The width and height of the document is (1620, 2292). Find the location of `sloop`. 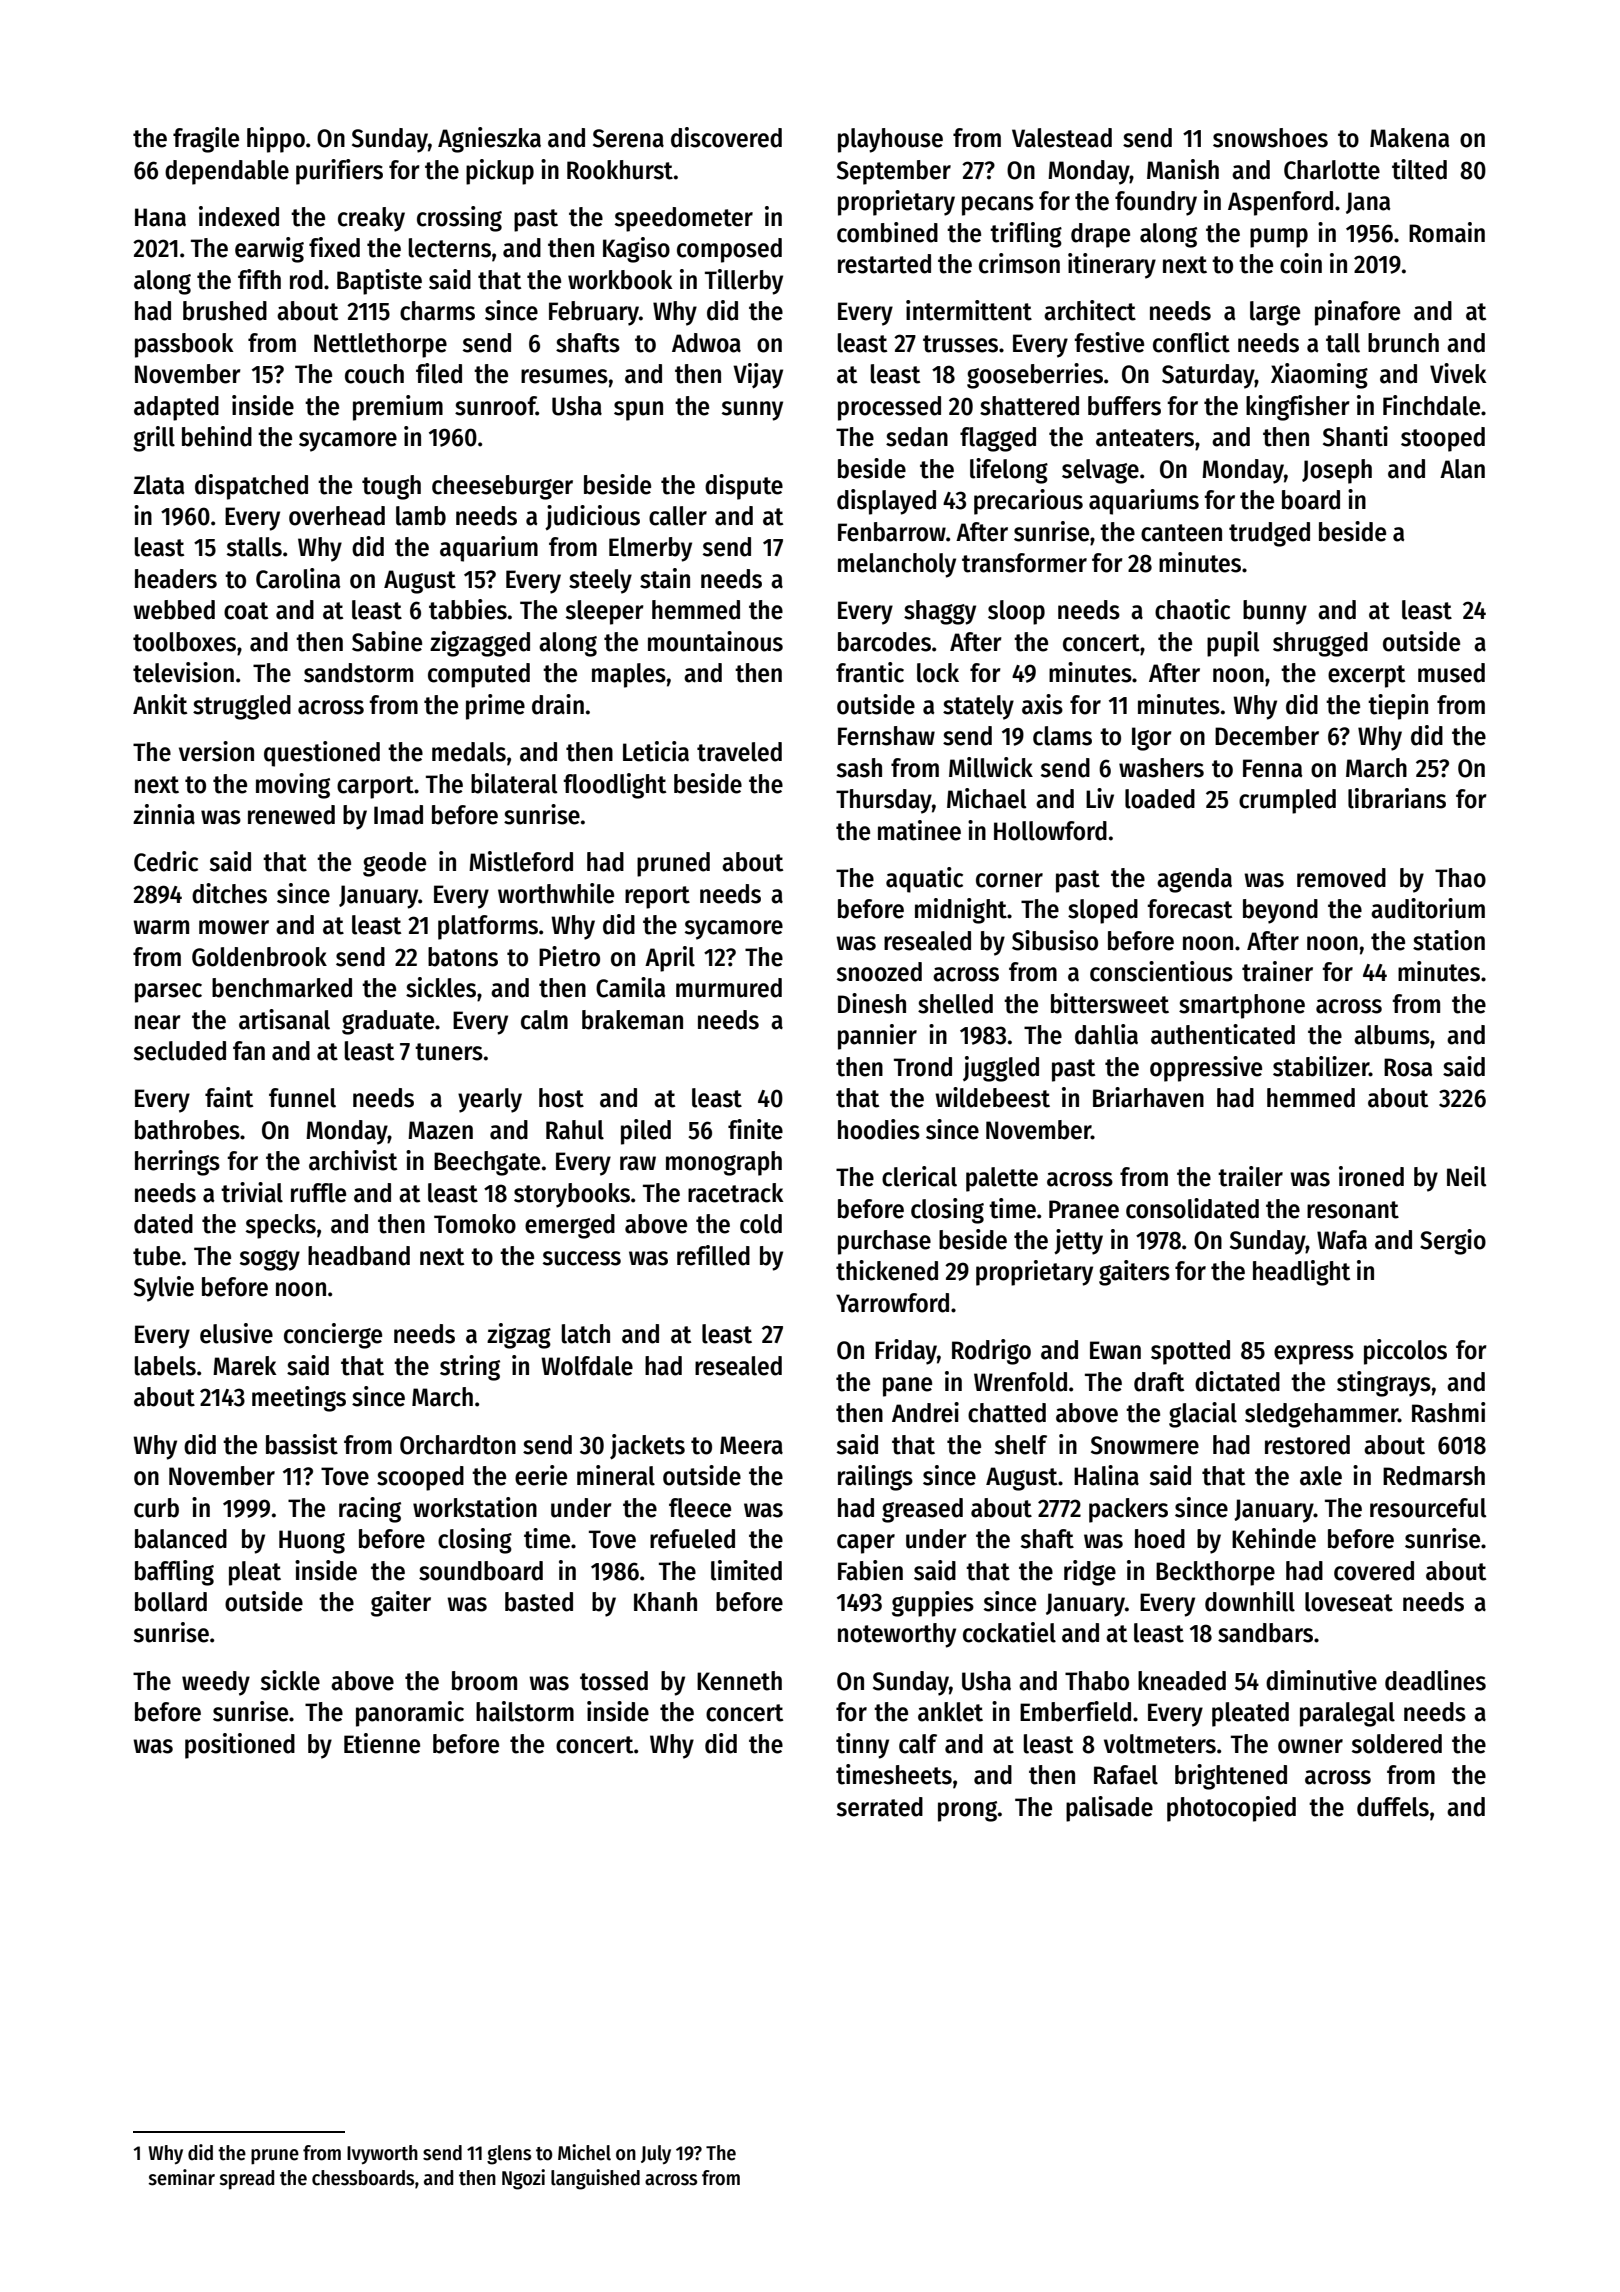

sloop is located at coordinates (1016, 612).
